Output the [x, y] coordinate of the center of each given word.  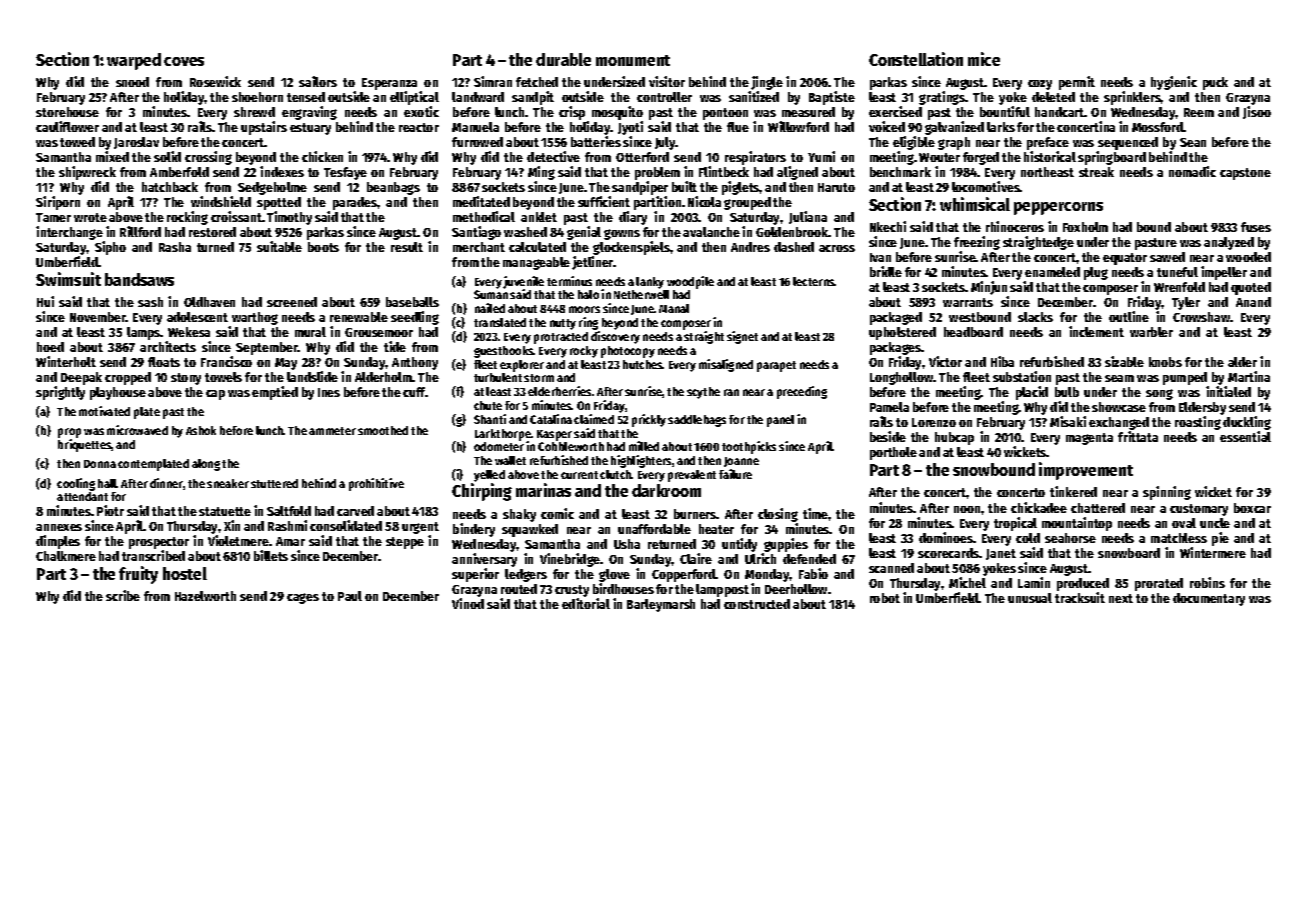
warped [134, 61]
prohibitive [376, 484]
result [407, 247]
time [815, 513]
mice [984, 59]
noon [967, 509]
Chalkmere [66, 556]
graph [954, 143]
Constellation [916, 59]
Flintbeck [724, 171]
